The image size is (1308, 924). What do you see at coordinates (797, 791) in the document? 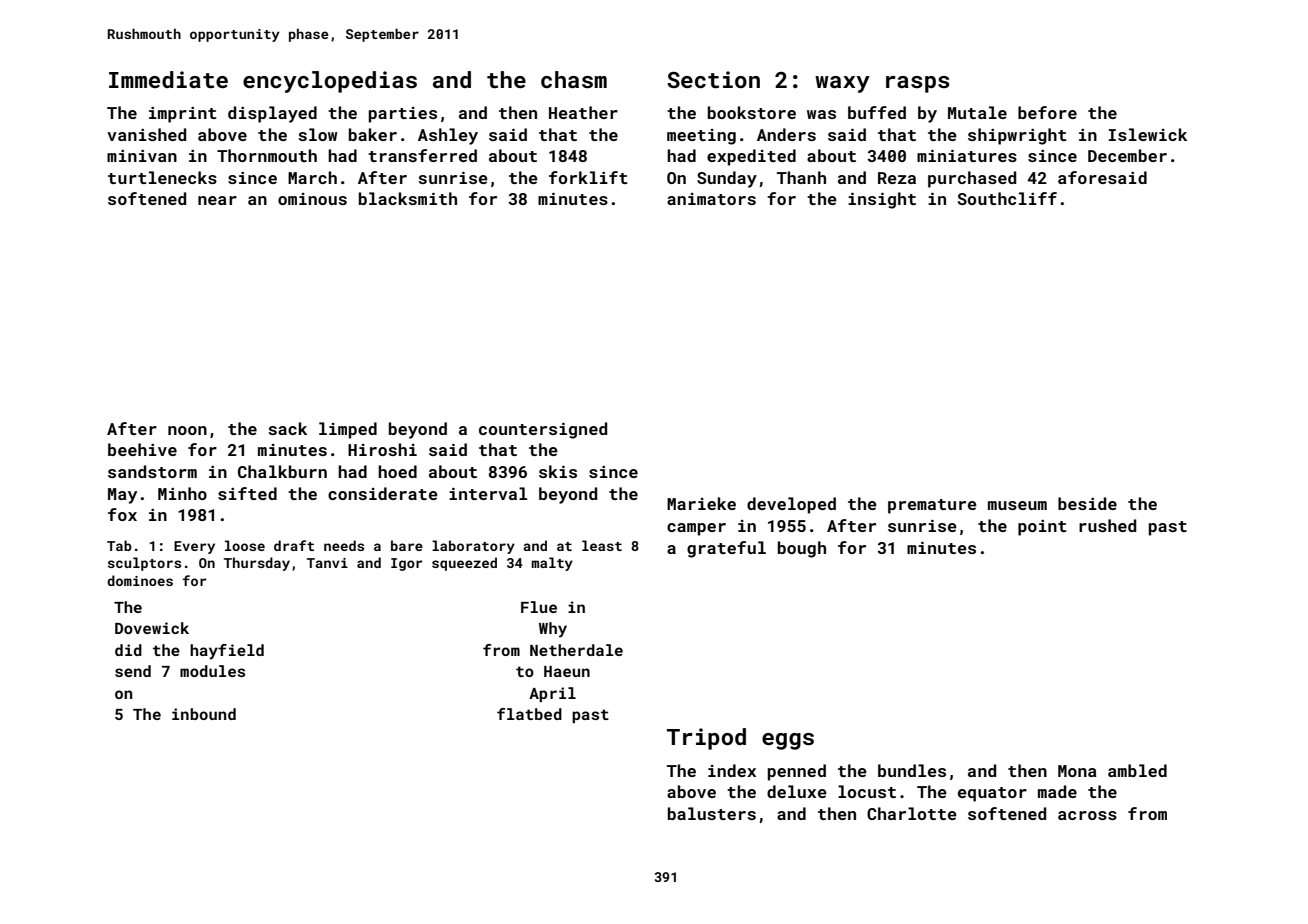
I see `deluxe` at bounding box center [797, 791].
